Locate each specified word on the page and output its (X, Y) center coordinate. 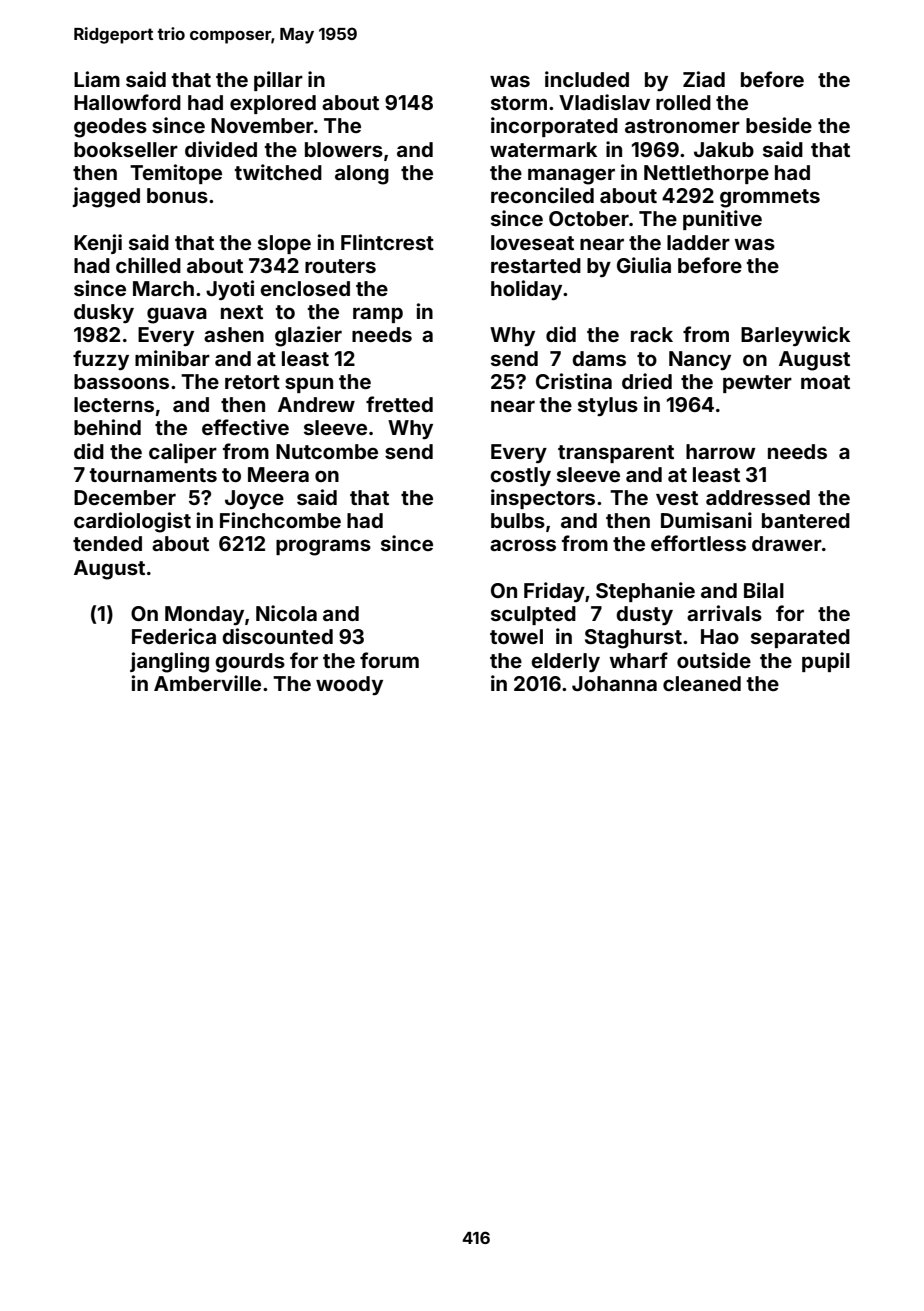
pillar (278, 81)
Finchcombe (280, 520)
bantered (806, 520)
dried (647, 381)
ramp (378, 315)
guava (177, 315)
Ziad (704, 79)
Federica (174, 636)
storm (519, 103)
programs (323, 547)
